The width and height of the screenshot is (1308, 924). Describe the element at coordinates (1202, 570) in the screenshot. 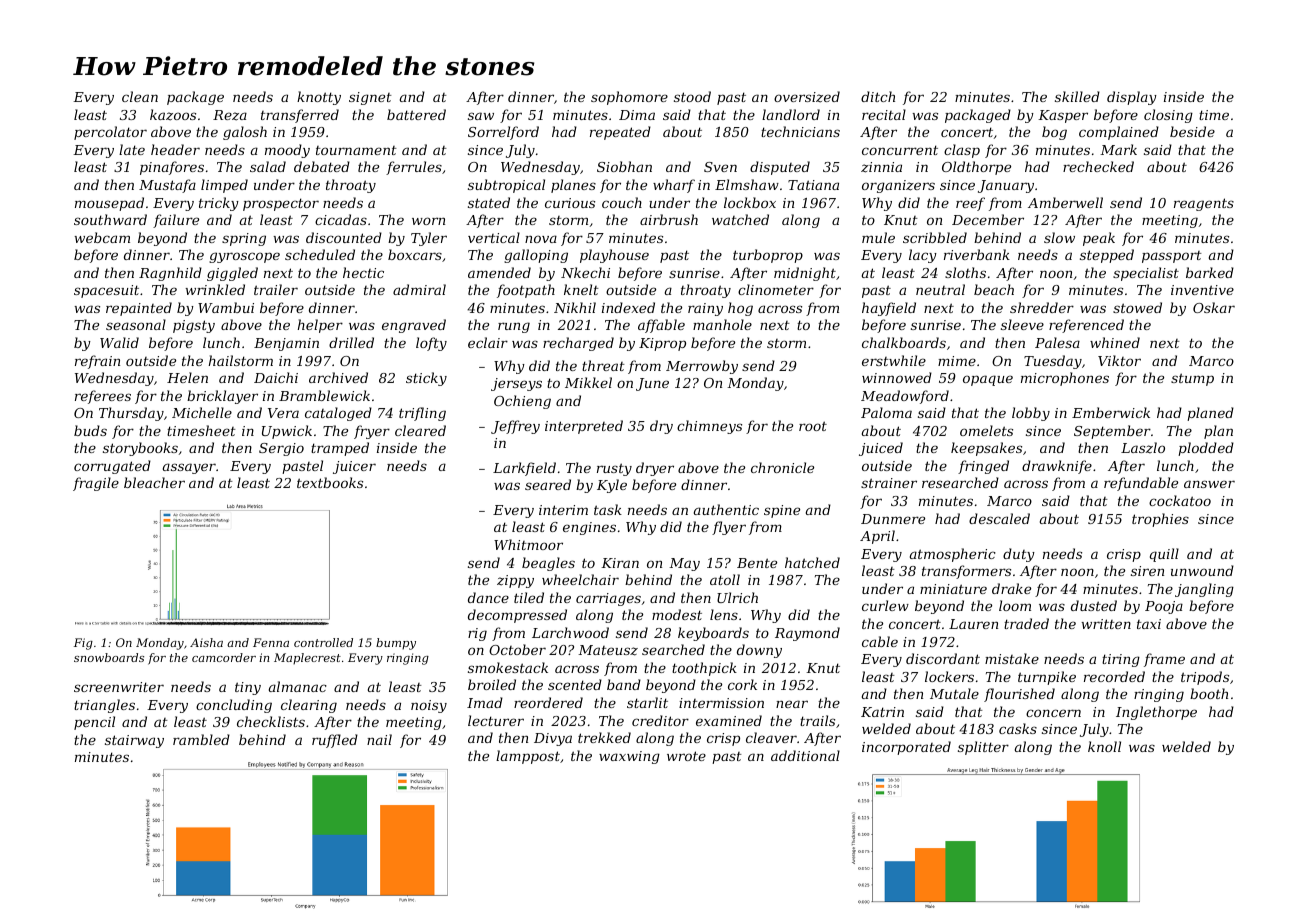

I see `unwound` at that location.
